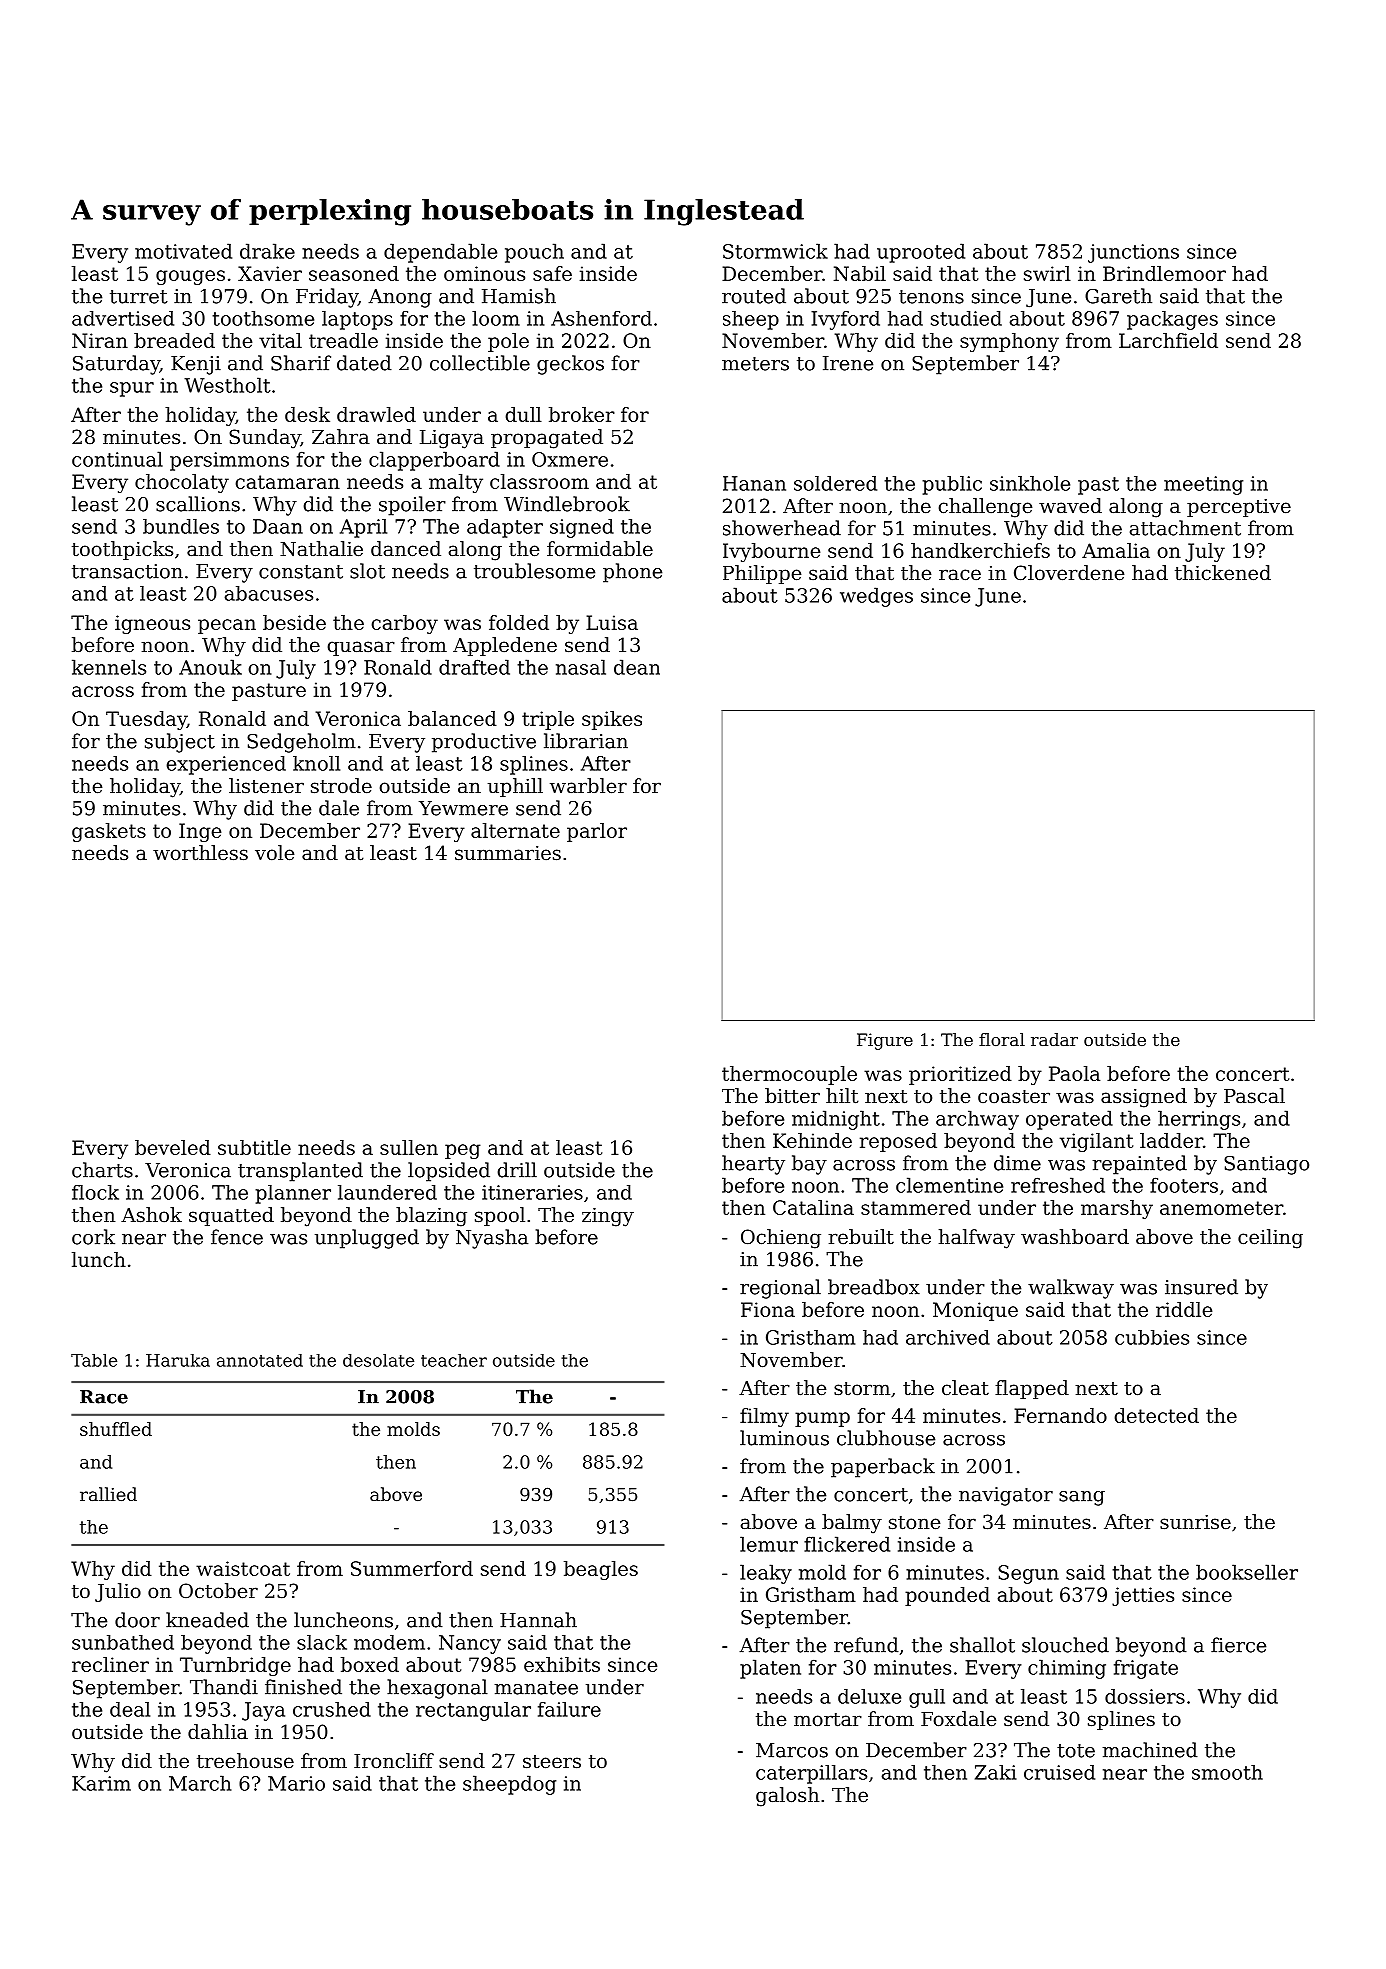  I want to click on detected, so click(1156, 1415).
